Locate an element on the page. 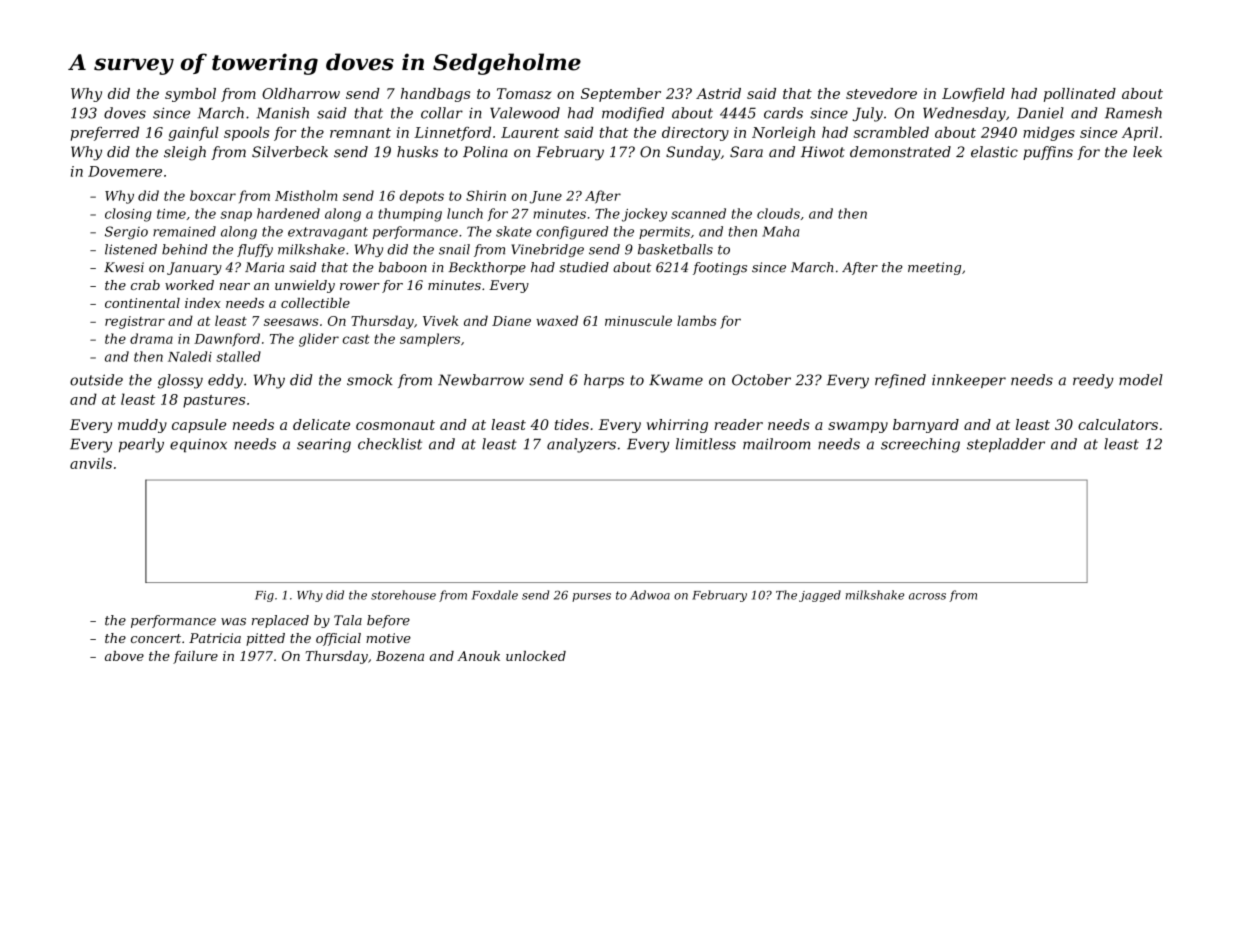  screeching is located at coordinates (920, 445).
